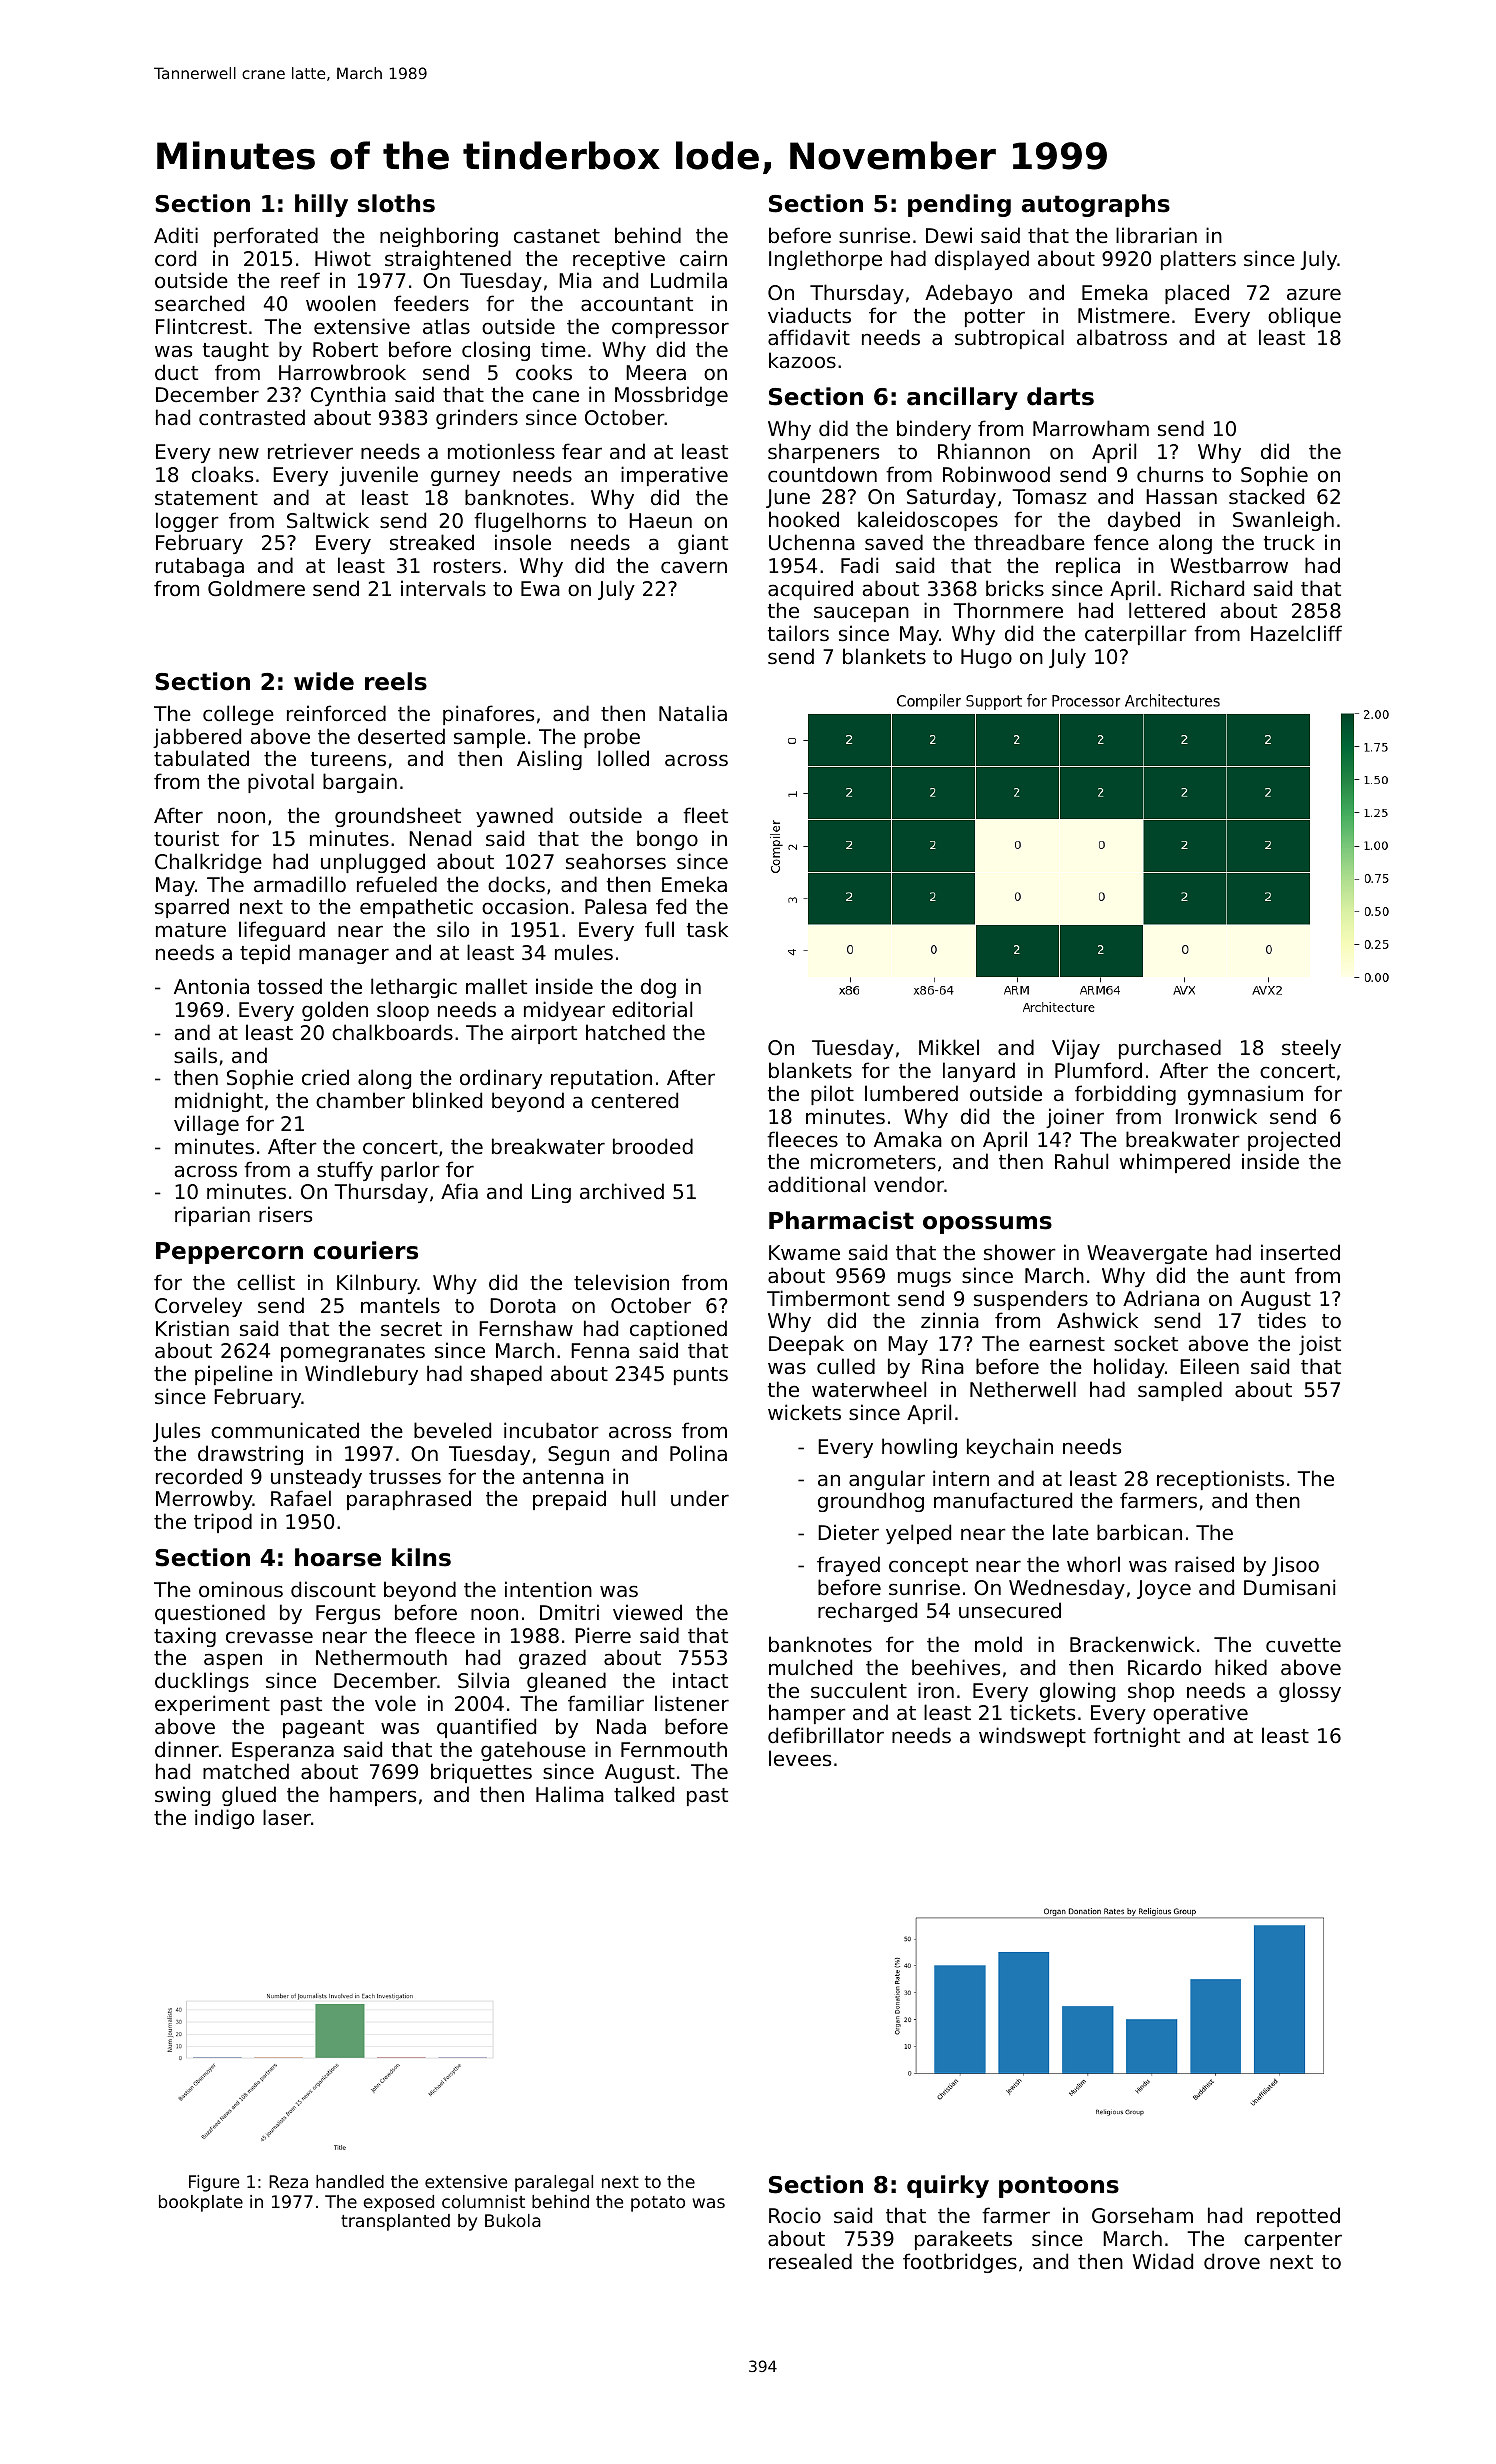 Image resolution: width=1496 pixels, height=2464 pixels. What do you see at coordinates (516, 884) in the image?
I see `docks` at bounding box center [516, 884].
